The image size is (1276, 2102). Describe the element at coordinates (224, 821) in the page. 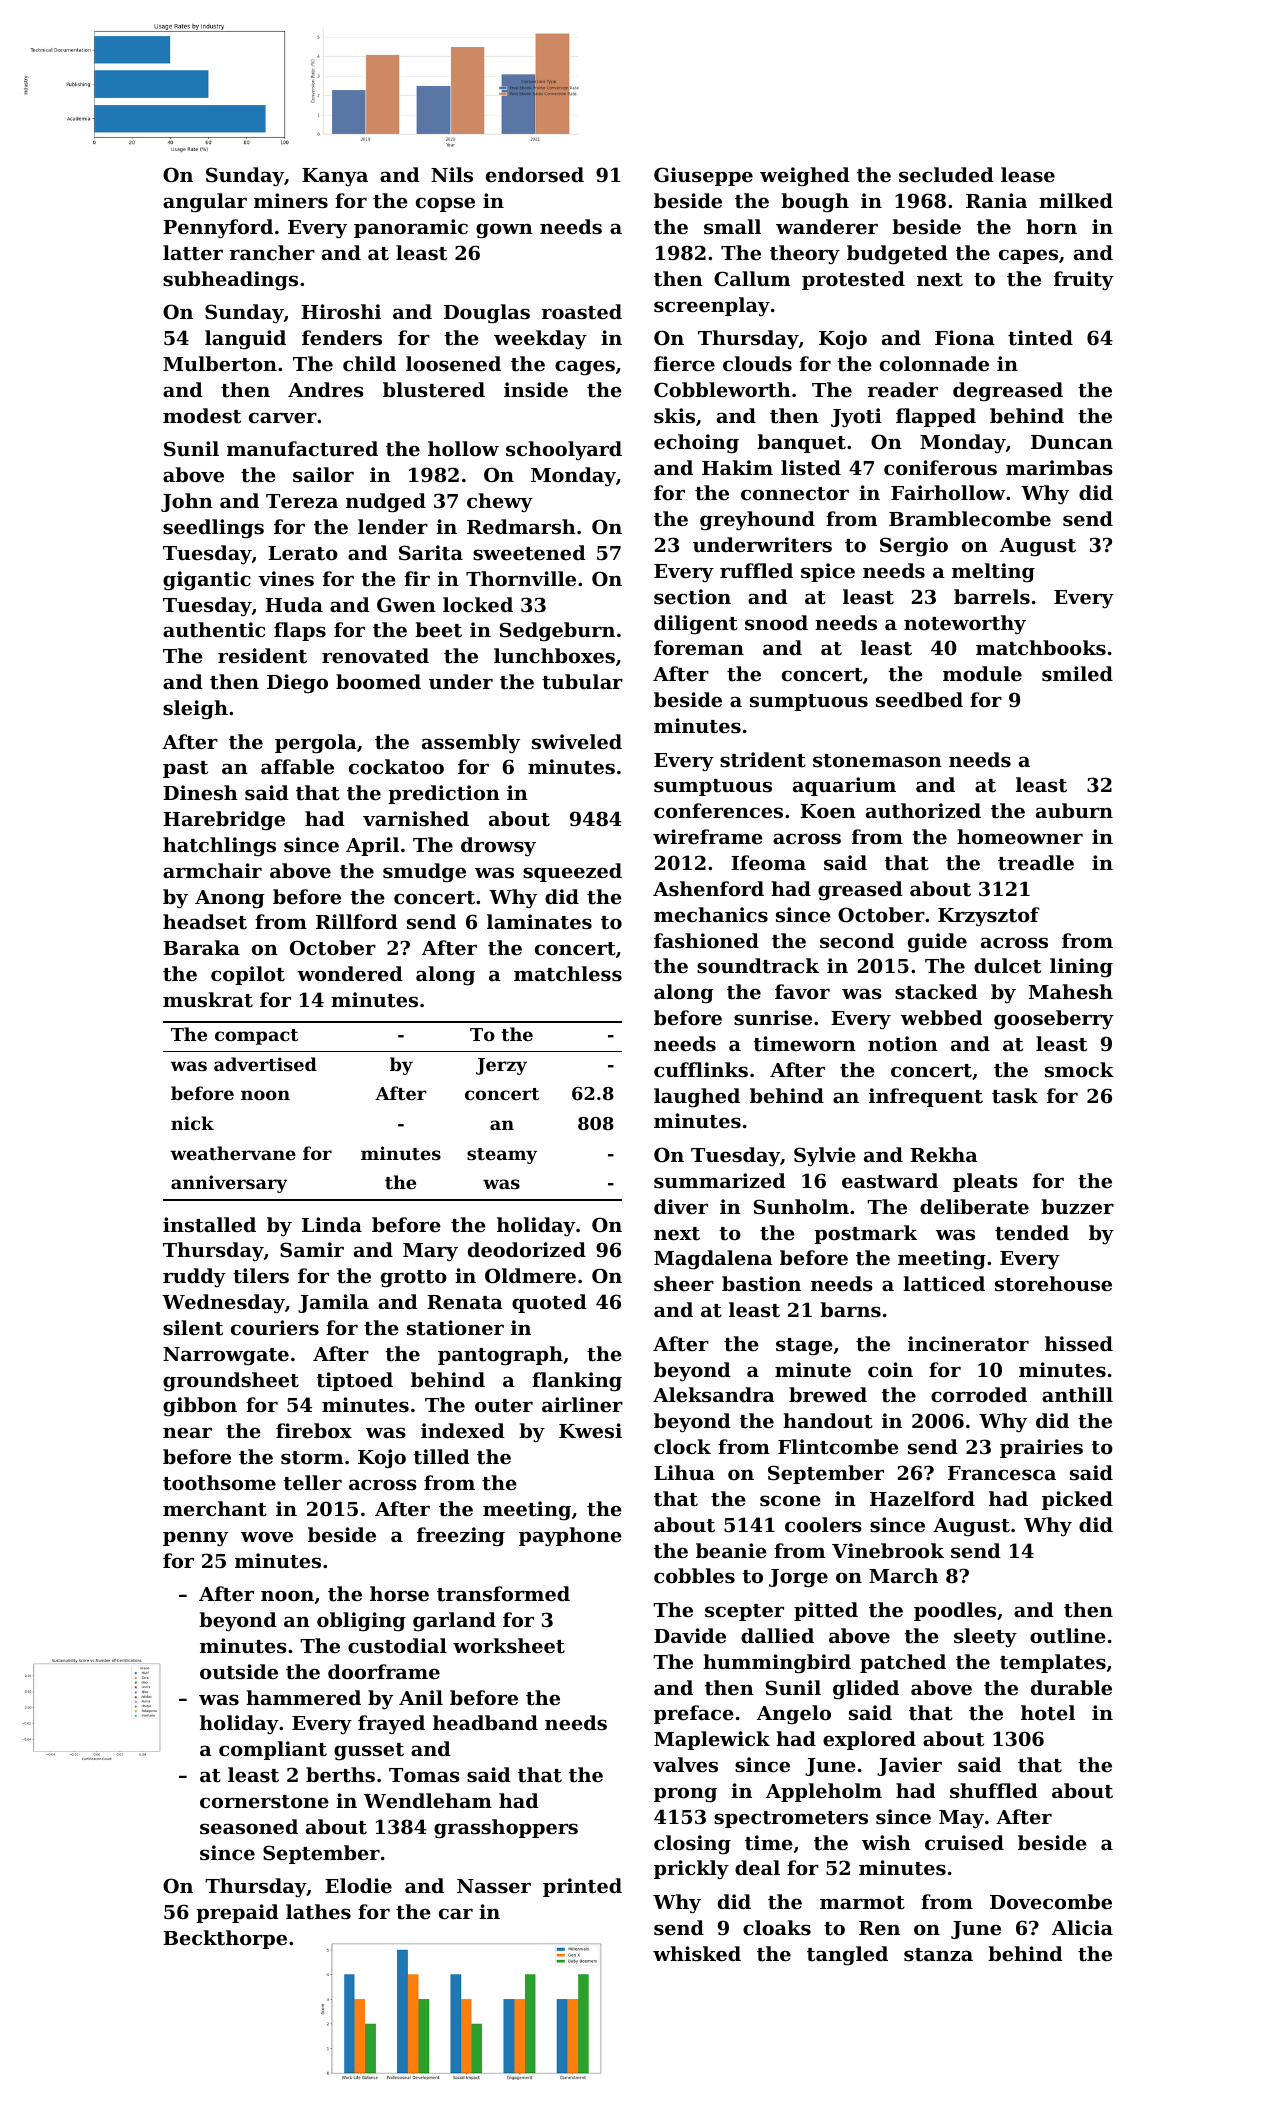

I see `Harebridge` at that location.
